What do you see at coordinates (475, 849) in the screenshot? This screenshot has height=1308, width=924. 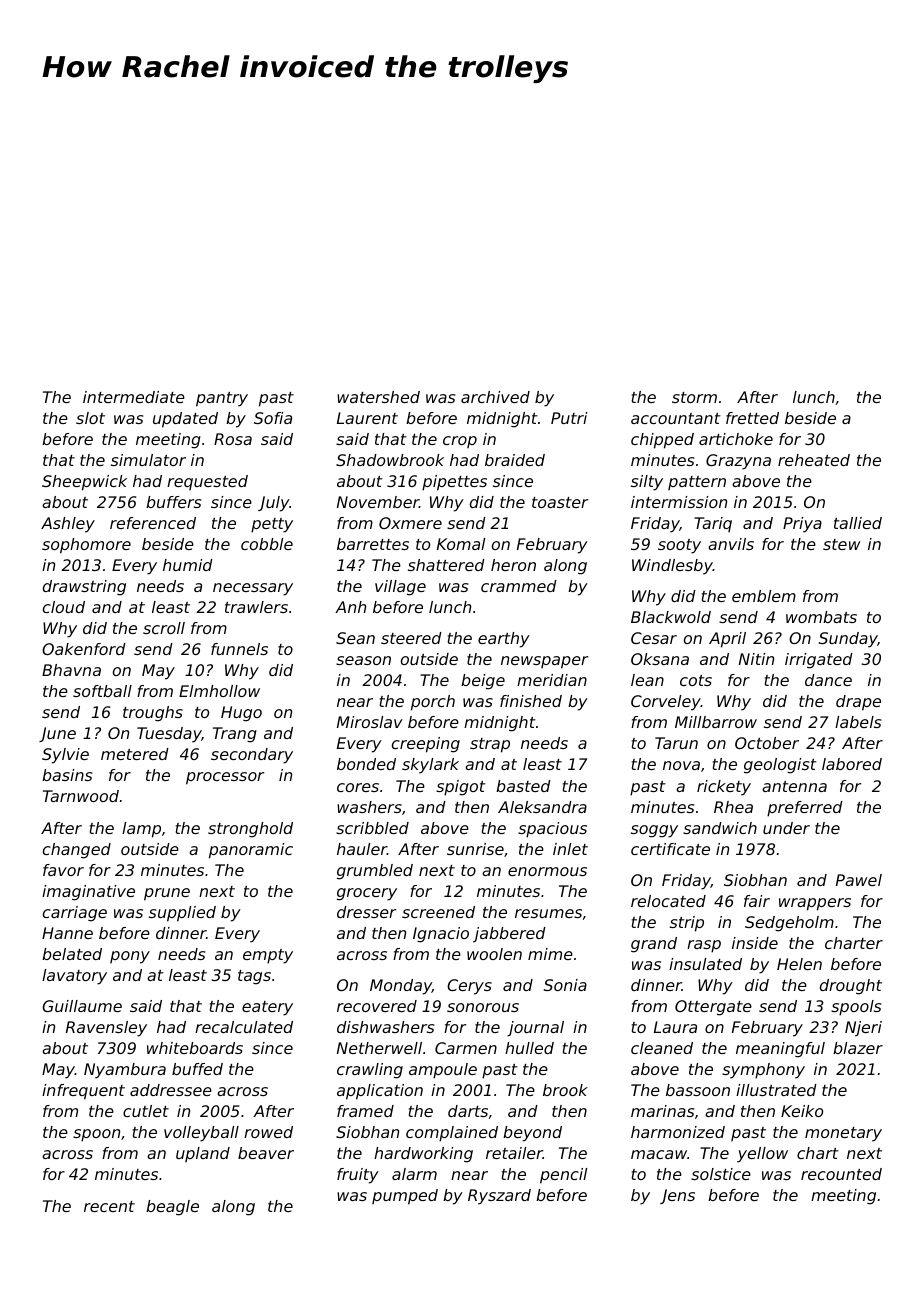 I see `sunrise` at bounding box center [475, 849].
